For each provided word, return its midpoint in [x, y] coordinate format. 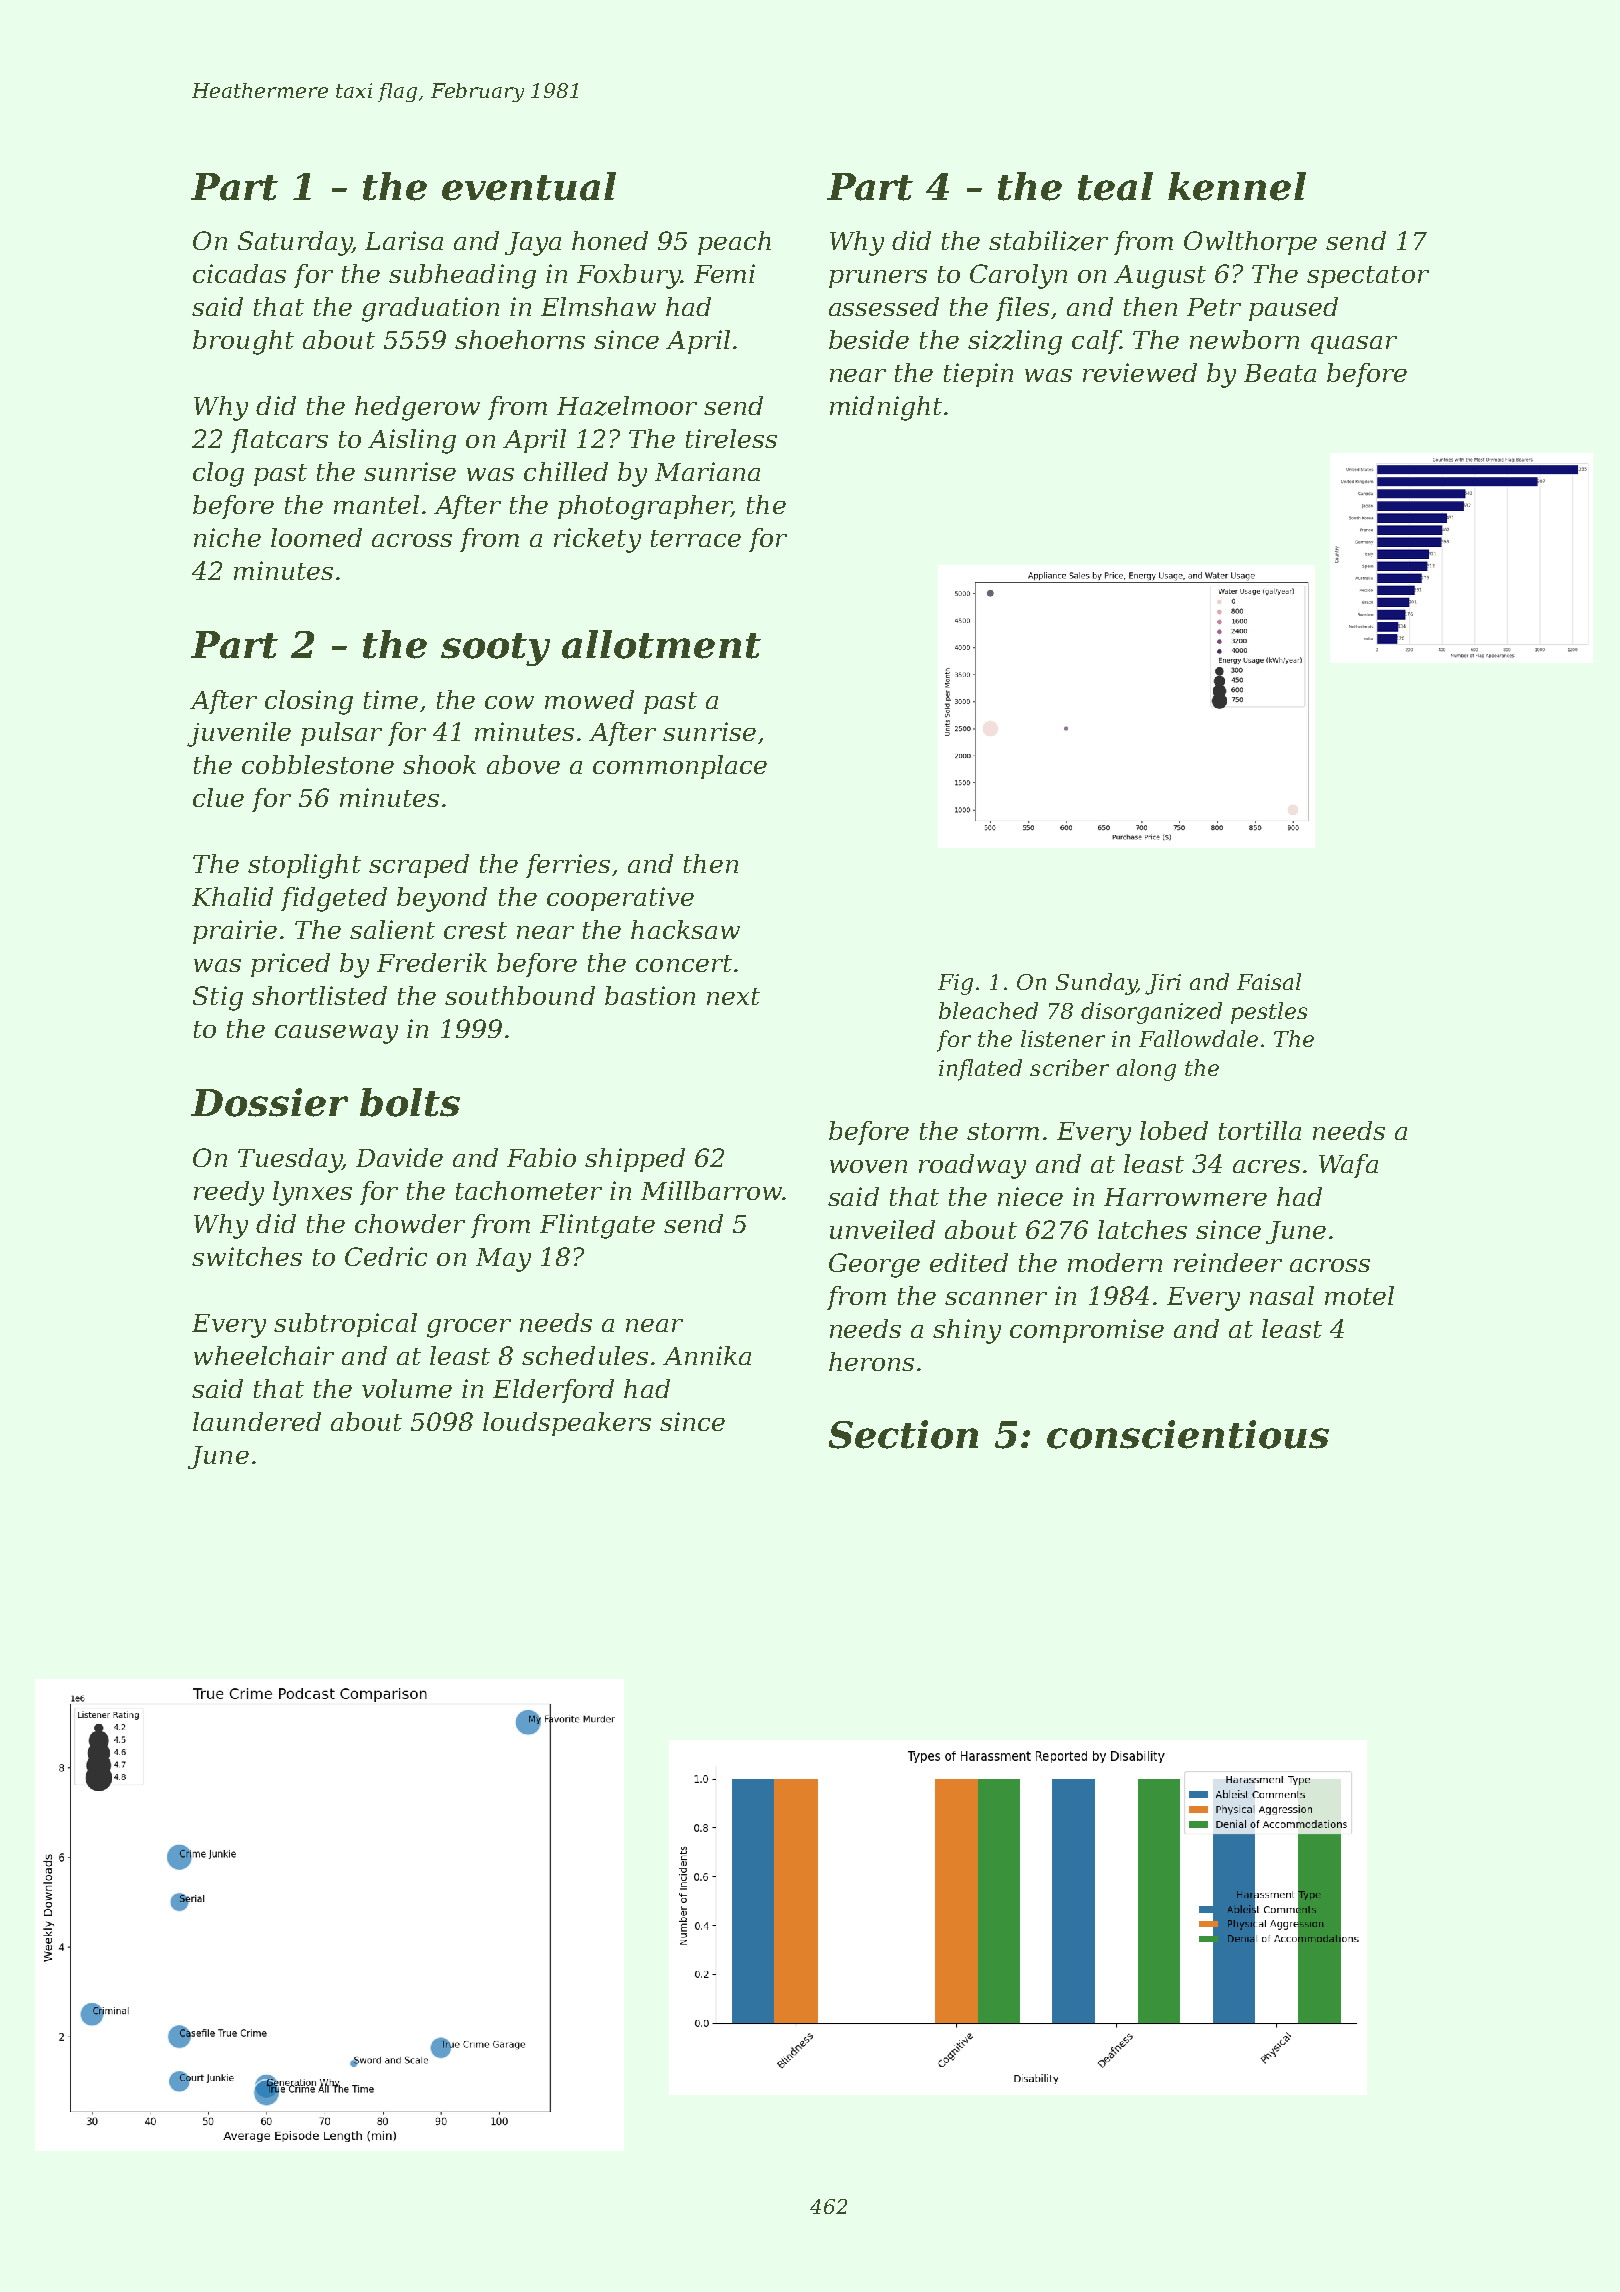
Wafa [1348, 1166]
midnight [886, 408]
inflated [980, 1070]
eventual [529, 186]
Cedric [386, 1256]
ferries [568, 866]
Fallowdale [1198, 1038]
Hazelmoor [627, 406]
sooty [495, 649]
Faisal [1269, 981]
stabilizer [1048, 241]
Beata [1280, 373]
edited [969, 1262]
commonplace [680, 767]
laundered [257, 1421]
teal [1115, 186]
